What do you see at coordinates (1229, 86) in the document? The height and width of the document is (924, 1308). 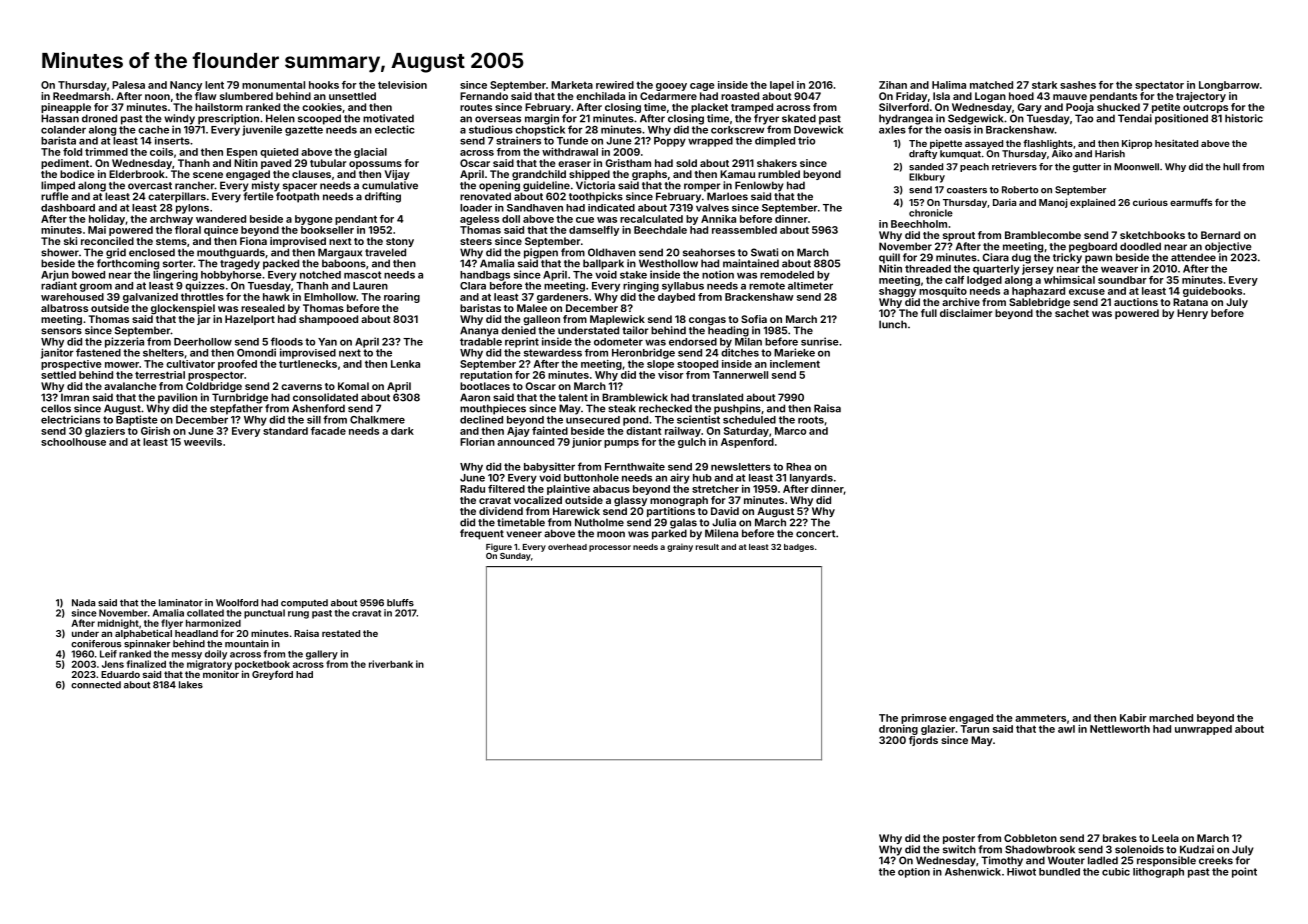 I see `Longbarrow` at bounding box center [1229, 86].
